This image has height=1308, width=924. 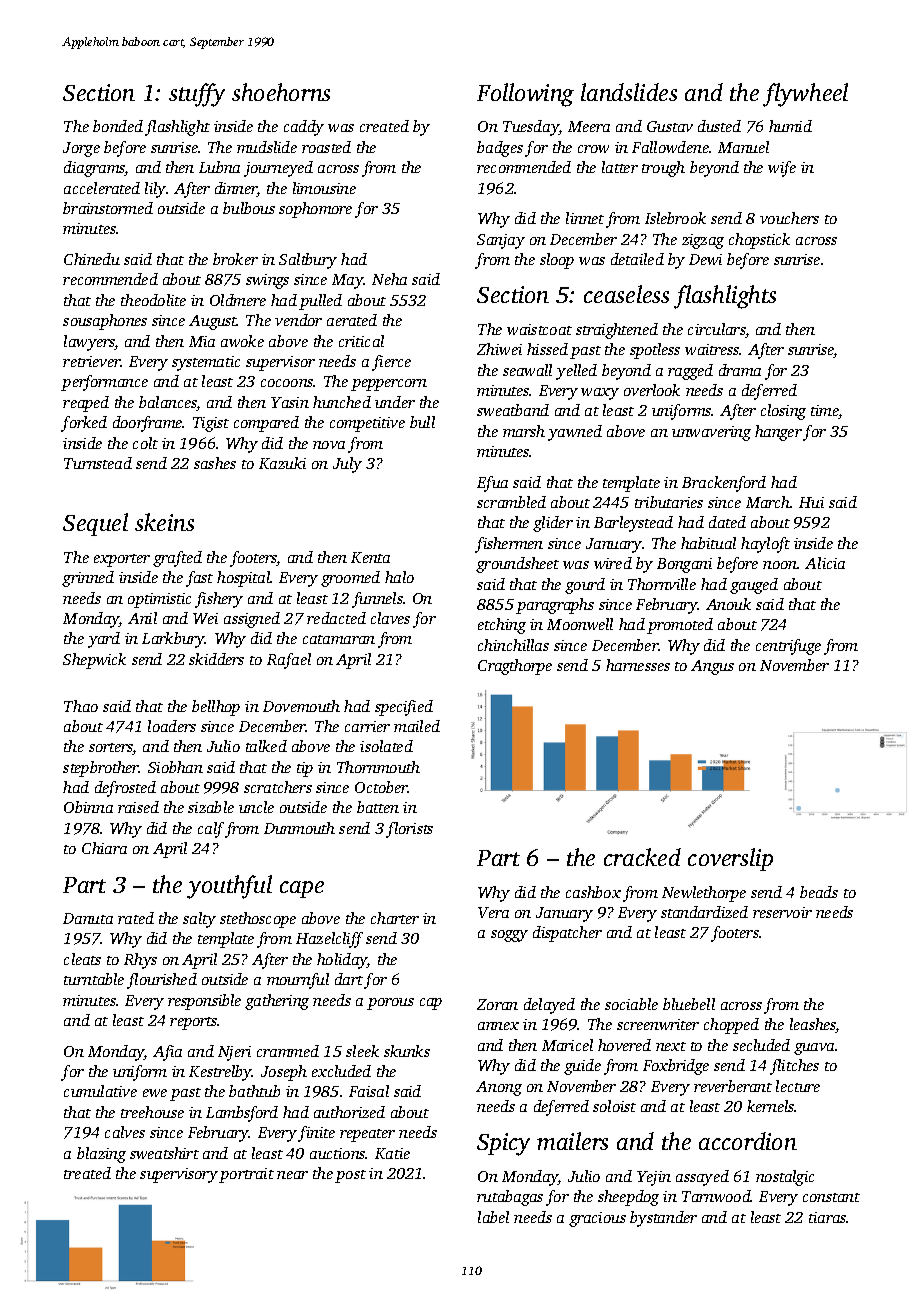 I want to click on landslides, so click(x=629, y=92).
